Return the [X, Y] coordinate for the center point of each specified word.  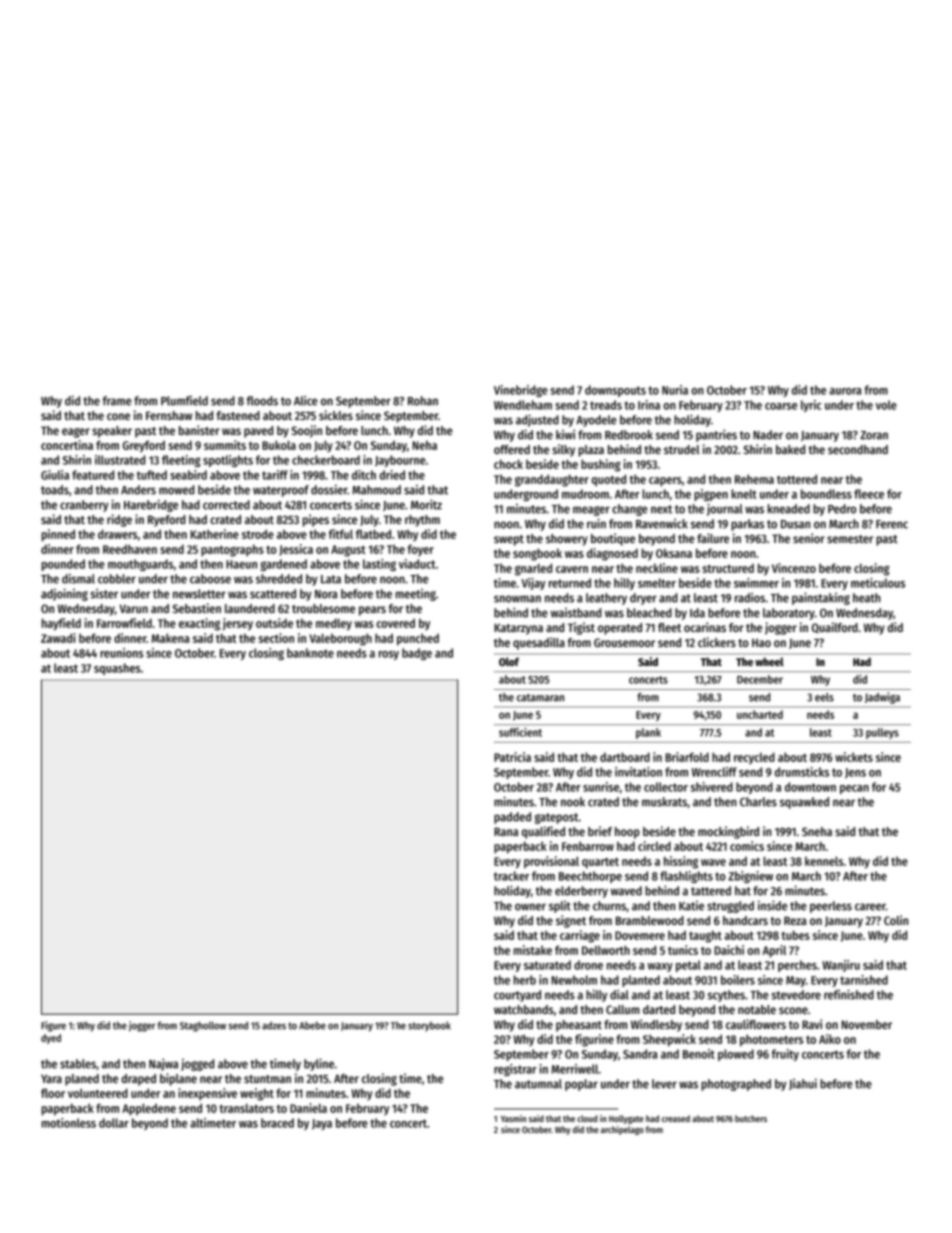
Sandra [640, 1054]
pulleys [882, 733]
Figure [53, 1026]
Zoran [874, 435]
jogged [197, 1065]
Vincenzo [794, 568]
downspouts [615, 391]
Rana [506, 831]
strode [258, 534]
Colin [896, 920]
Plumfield [184, 401]
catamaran [540, 698]
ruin [596, 523]
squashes [117, 669]
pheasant [579, 1026]
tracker [511, 876]
